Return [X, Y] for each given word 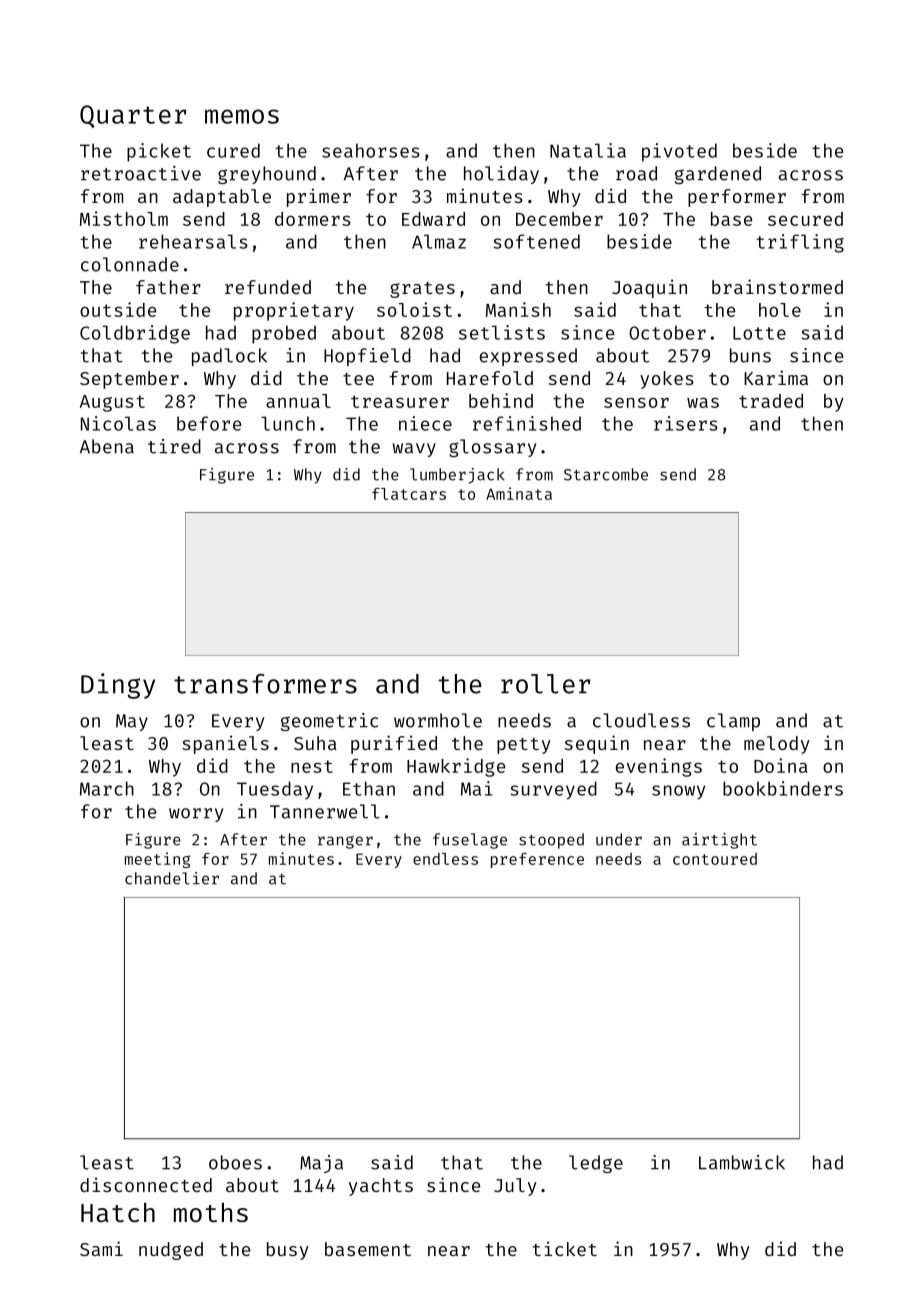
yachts [381, 1187]
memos [242, 116]
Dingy [118, 686]
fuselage [470, 841]
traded [771, 401]
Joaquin [649, 288]
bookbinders [783, 788]
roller [545, 684]
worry [196, 815]
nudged [171, 1251]
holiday [501, 175]
